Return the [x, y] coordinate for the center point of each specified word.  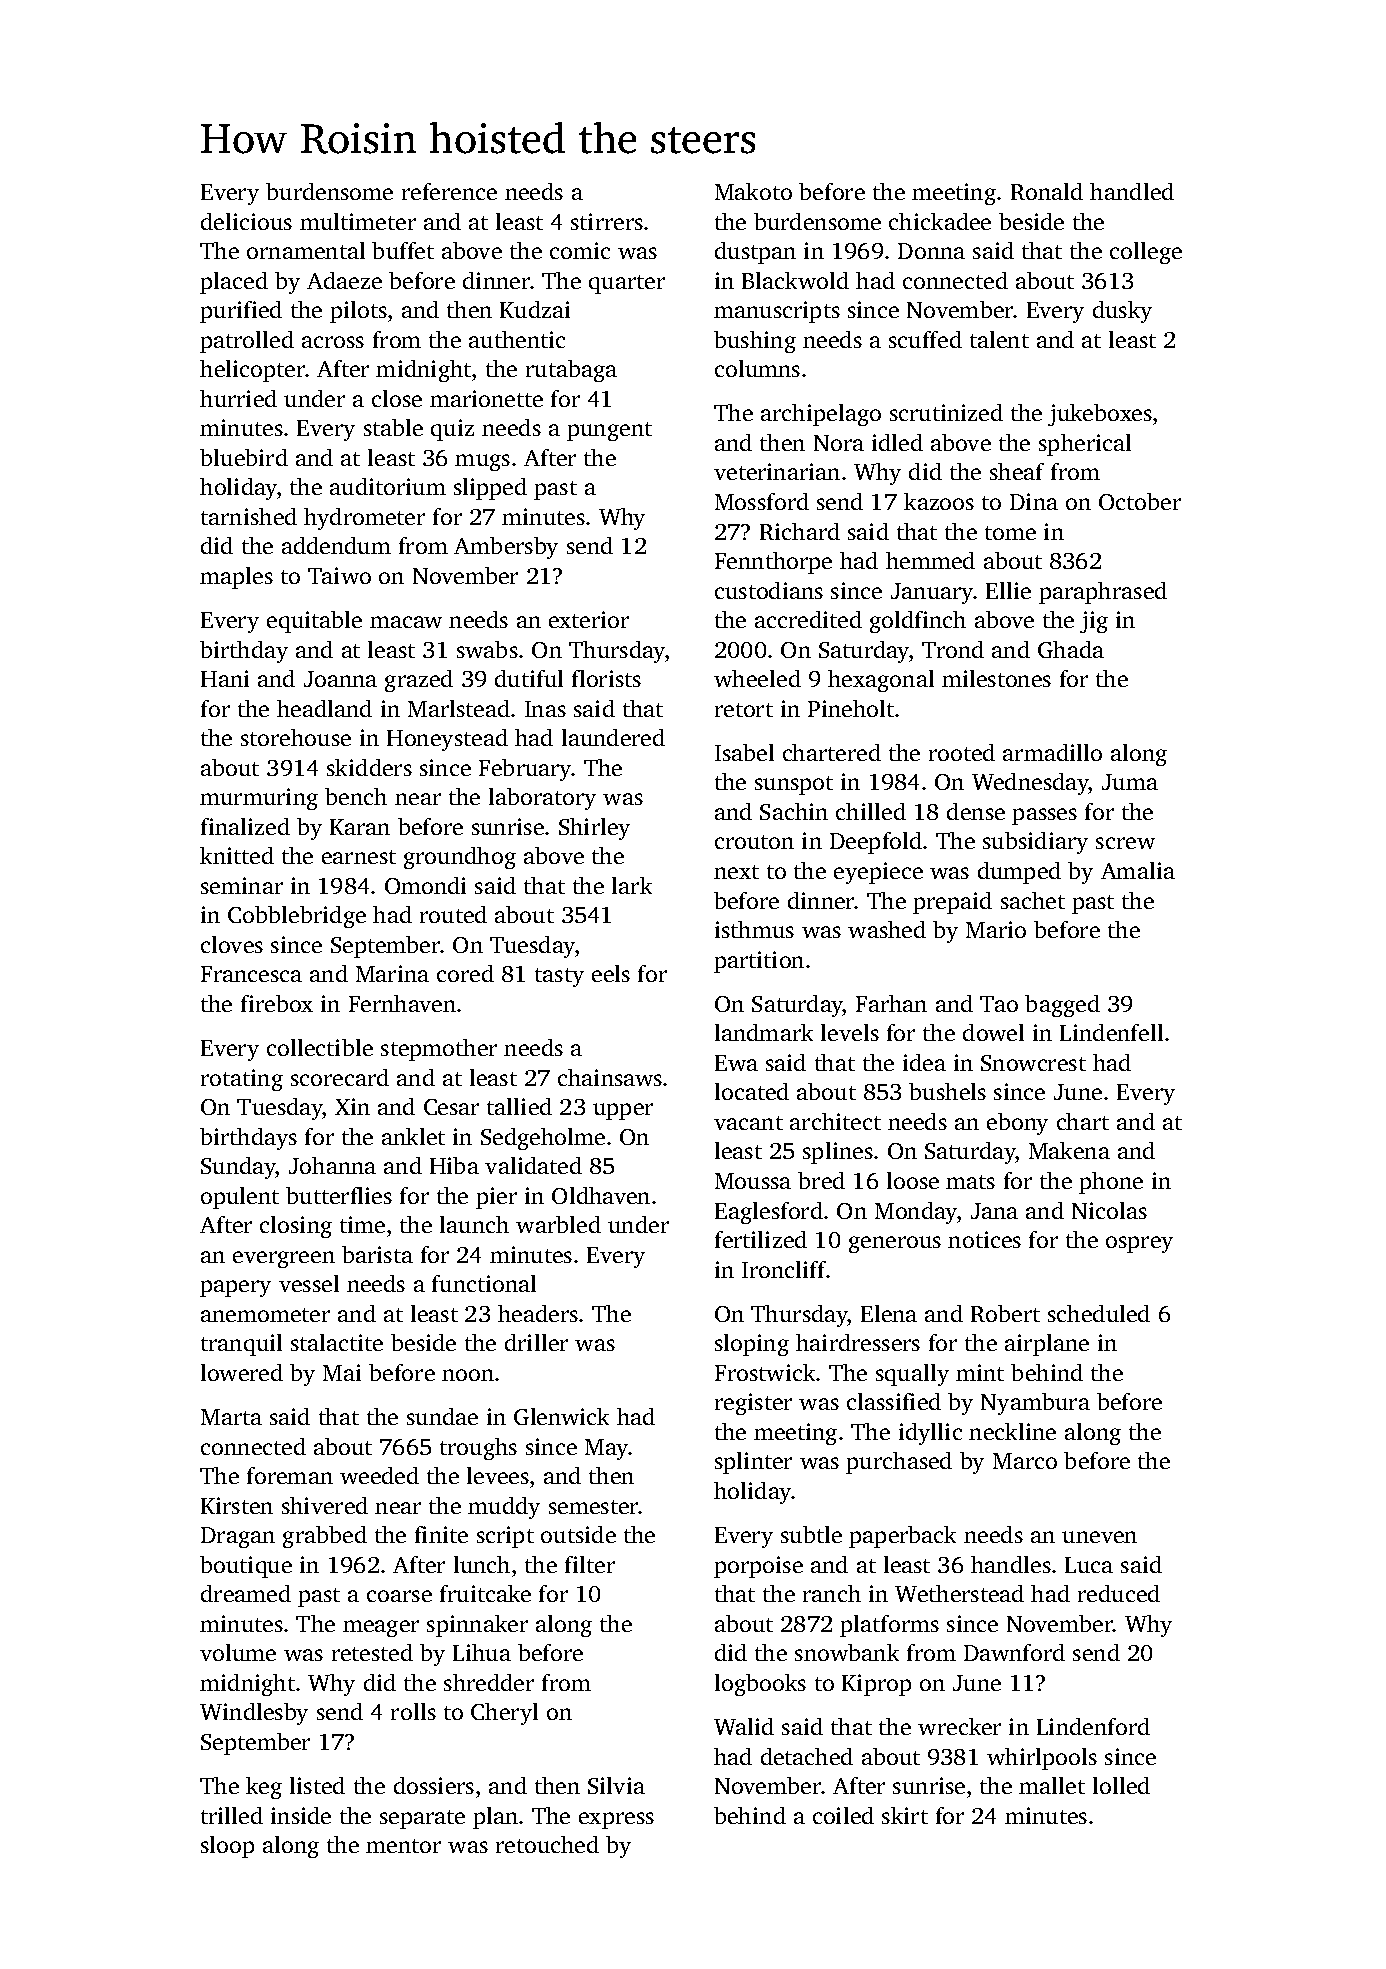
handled [1132, 191]
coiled [843, 1815]
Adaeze [344, 280]
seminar [242, 885]
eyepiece [878, 873]
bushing [755, 342]
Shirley [594, 829]
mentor [403, 1846]
